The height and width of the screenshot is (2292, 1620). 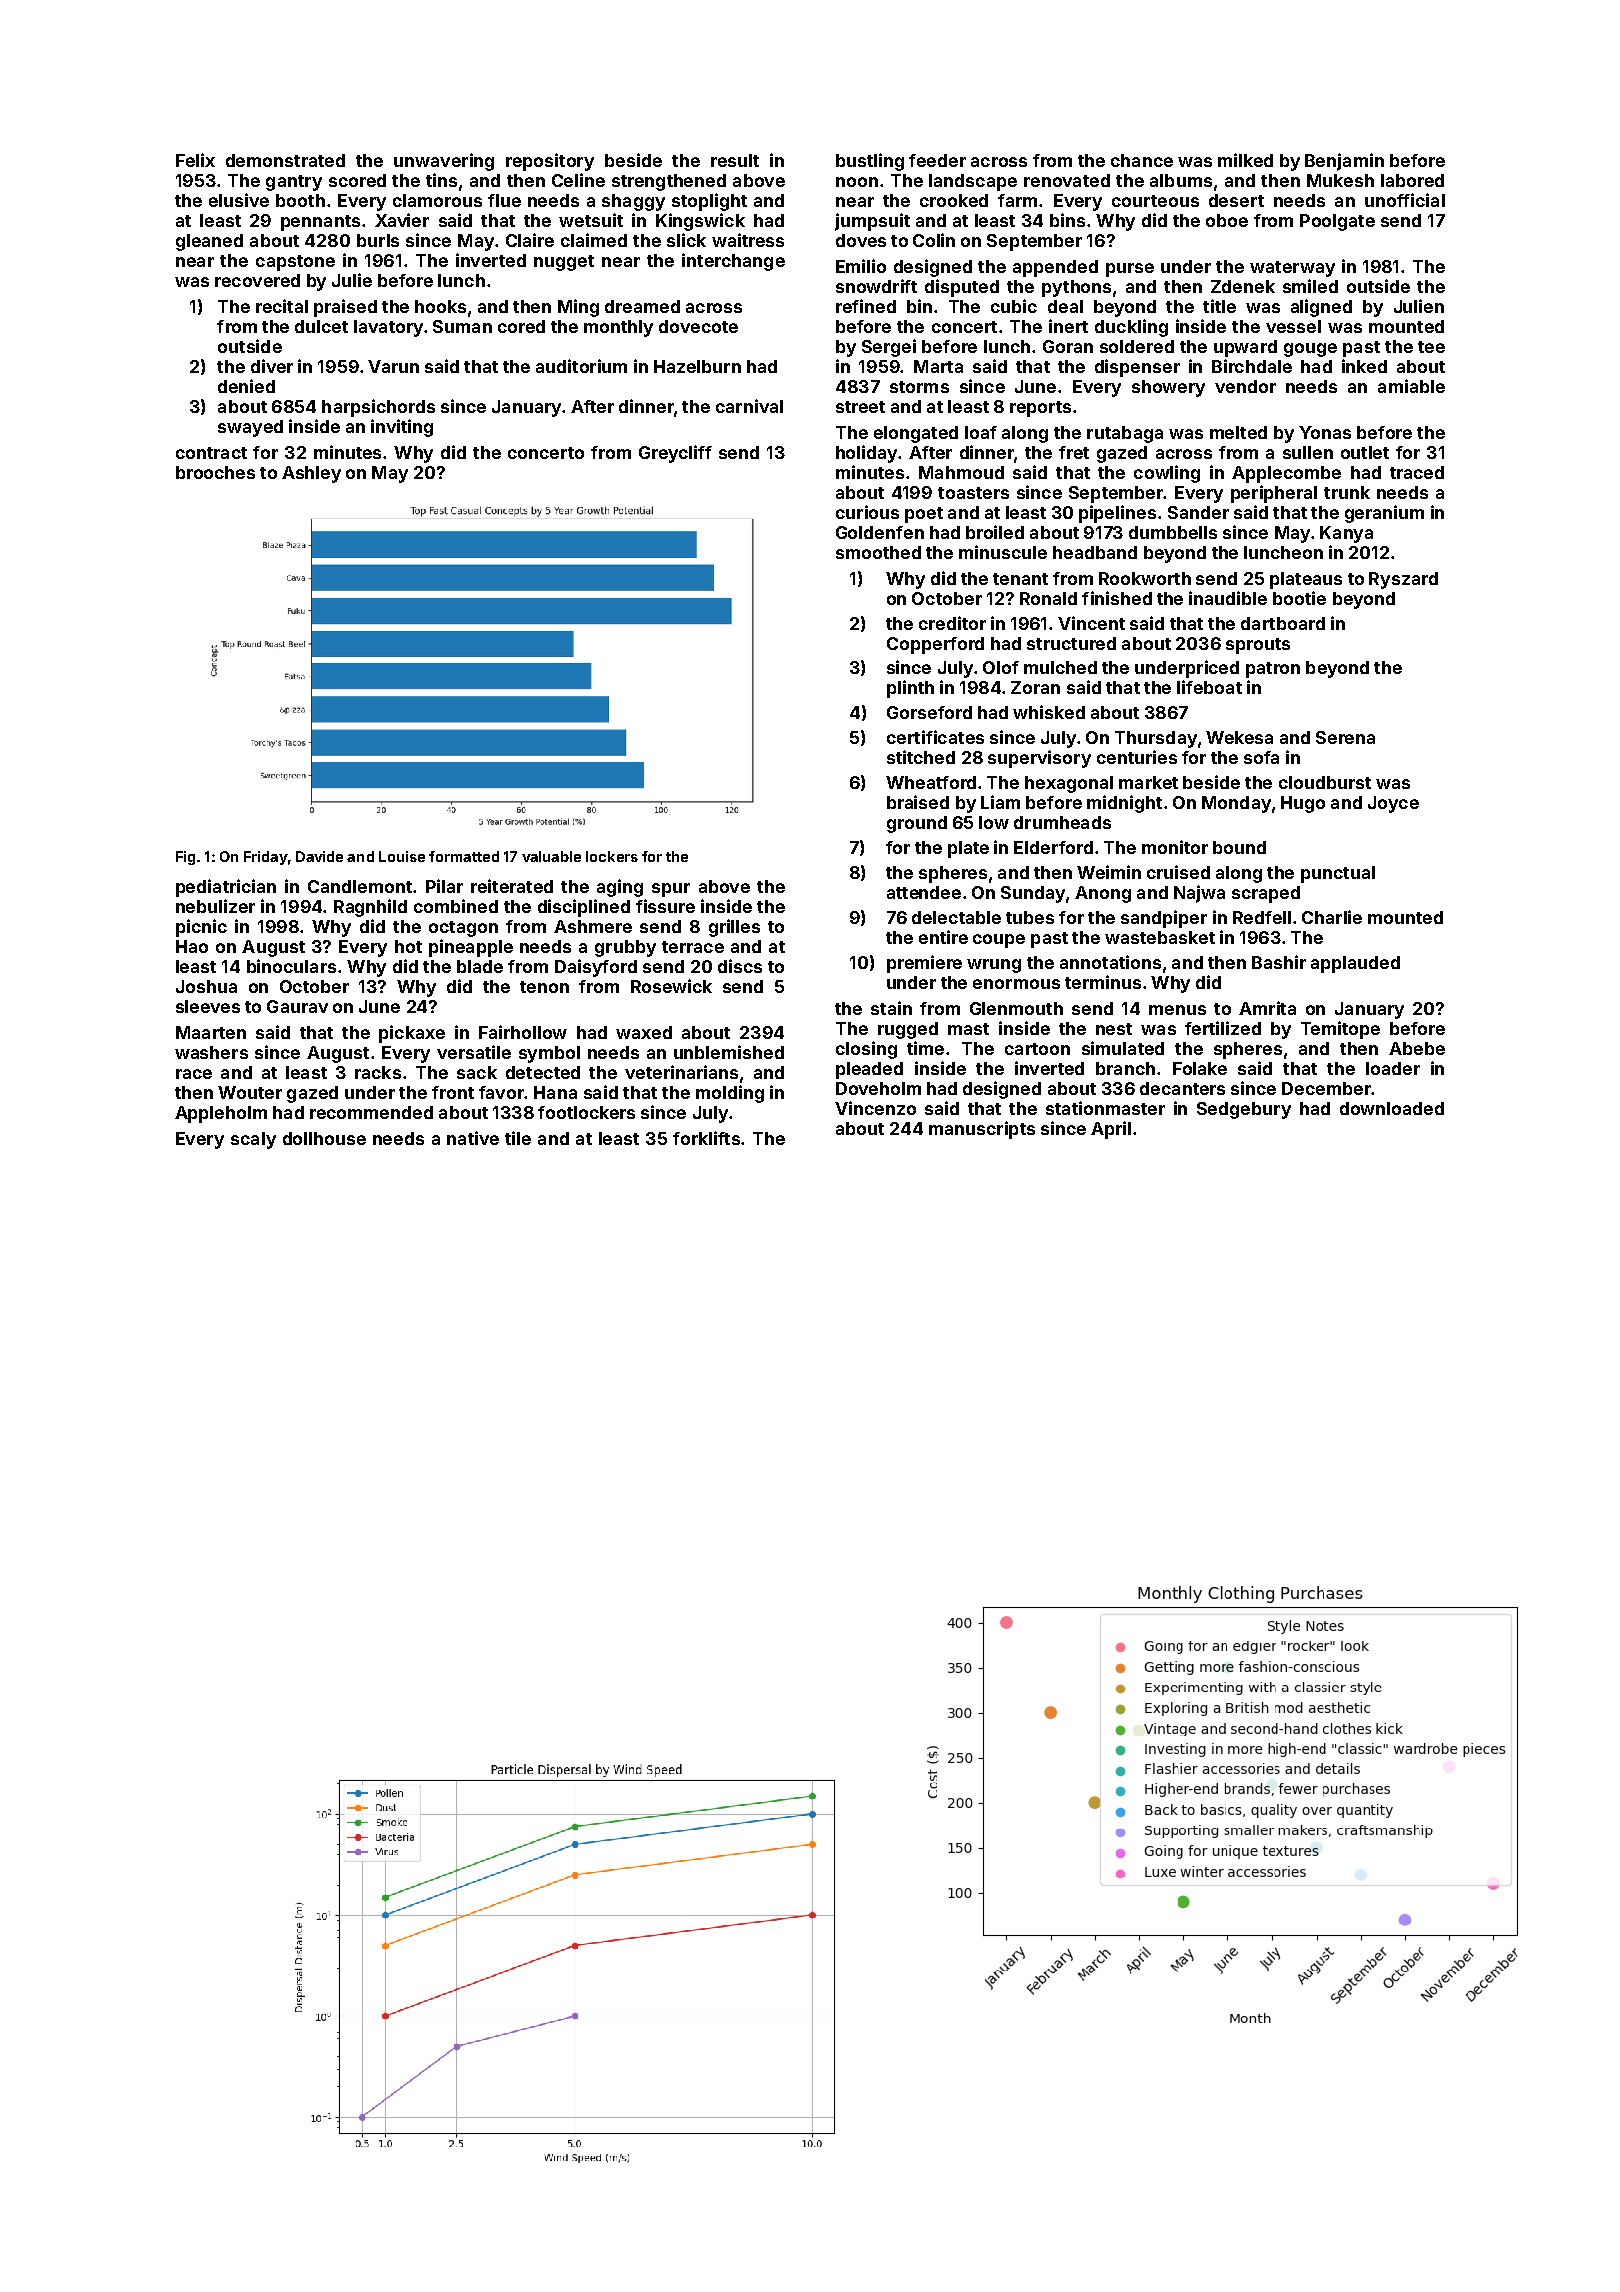 What do you see at coordinates (982, 1130) in the screenshot?
I see `manuscripts` at bounding box center [982, 1130].
